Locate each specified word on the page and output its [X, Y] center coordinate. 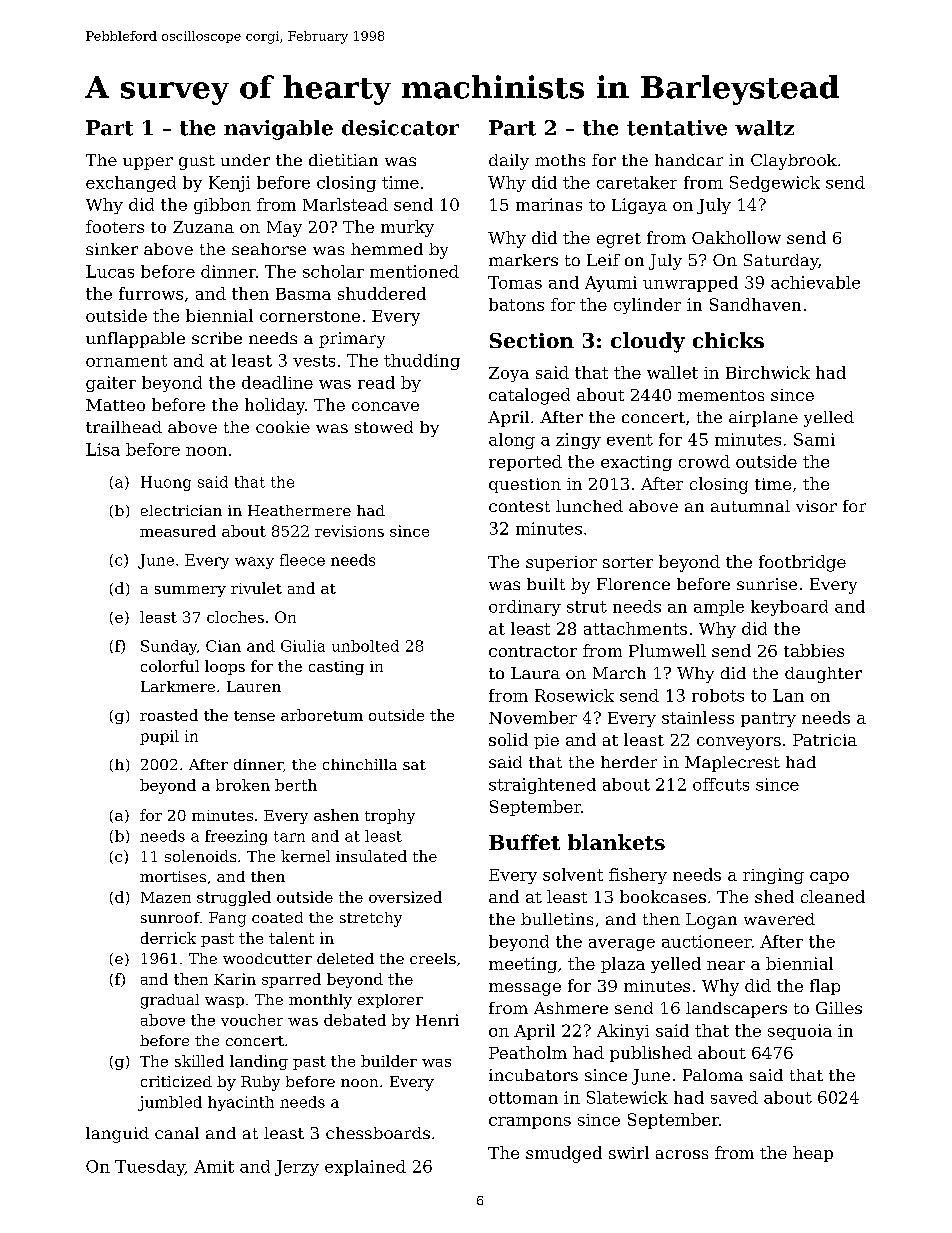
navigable [278, 130]
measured [178, 531]
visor [816, 506]
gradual [170, 1001]
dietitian [343, 160]
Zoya [509, 374]
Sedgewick [775, 184]
